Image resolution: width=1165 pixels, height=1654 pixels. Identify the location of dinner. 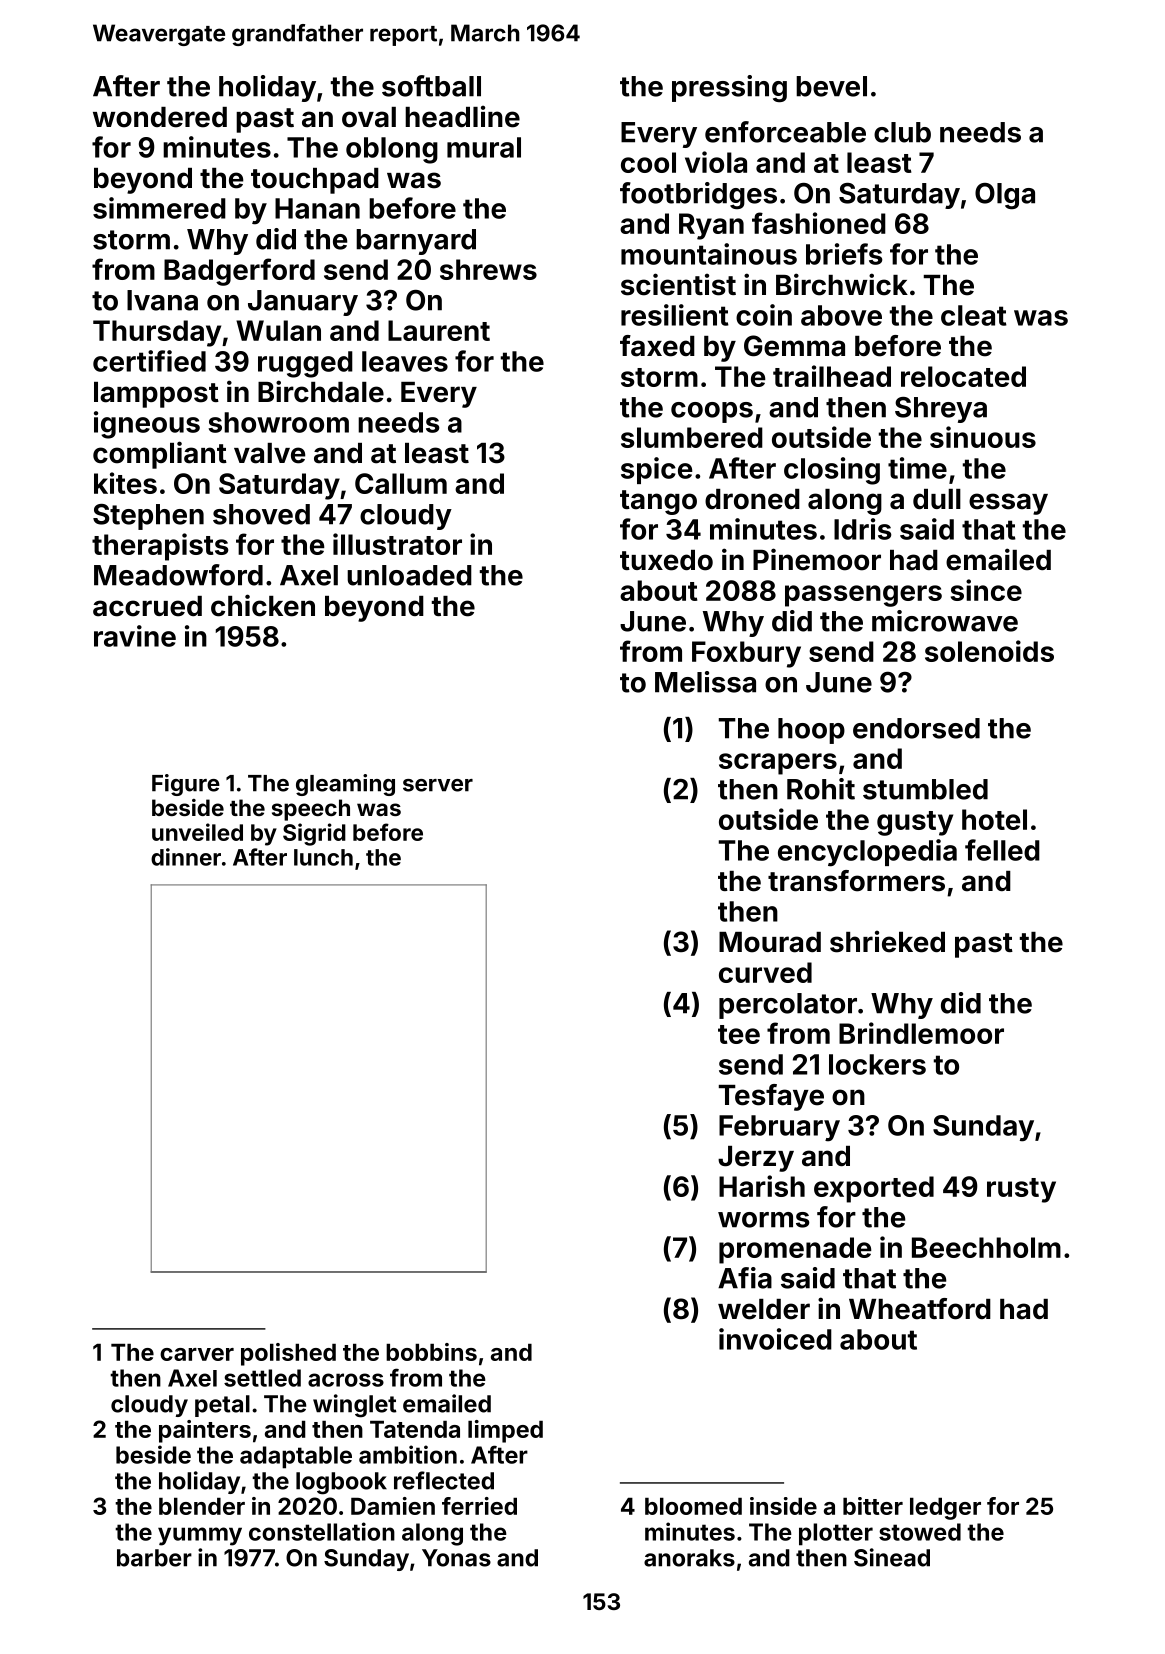
(186, 857).
